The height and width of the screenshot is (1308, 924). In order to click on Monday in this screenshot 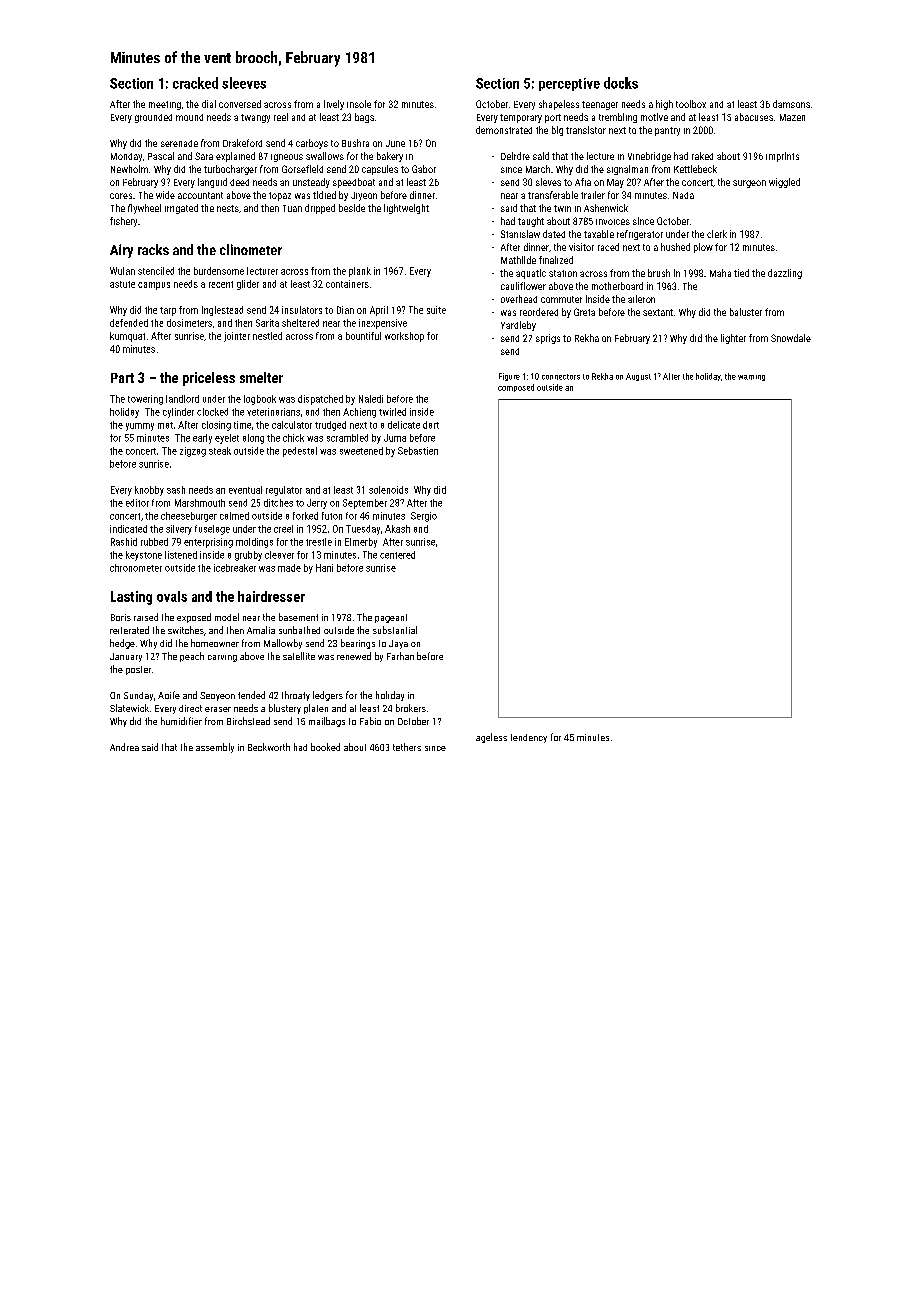, I will do `click(126, 157)`.
